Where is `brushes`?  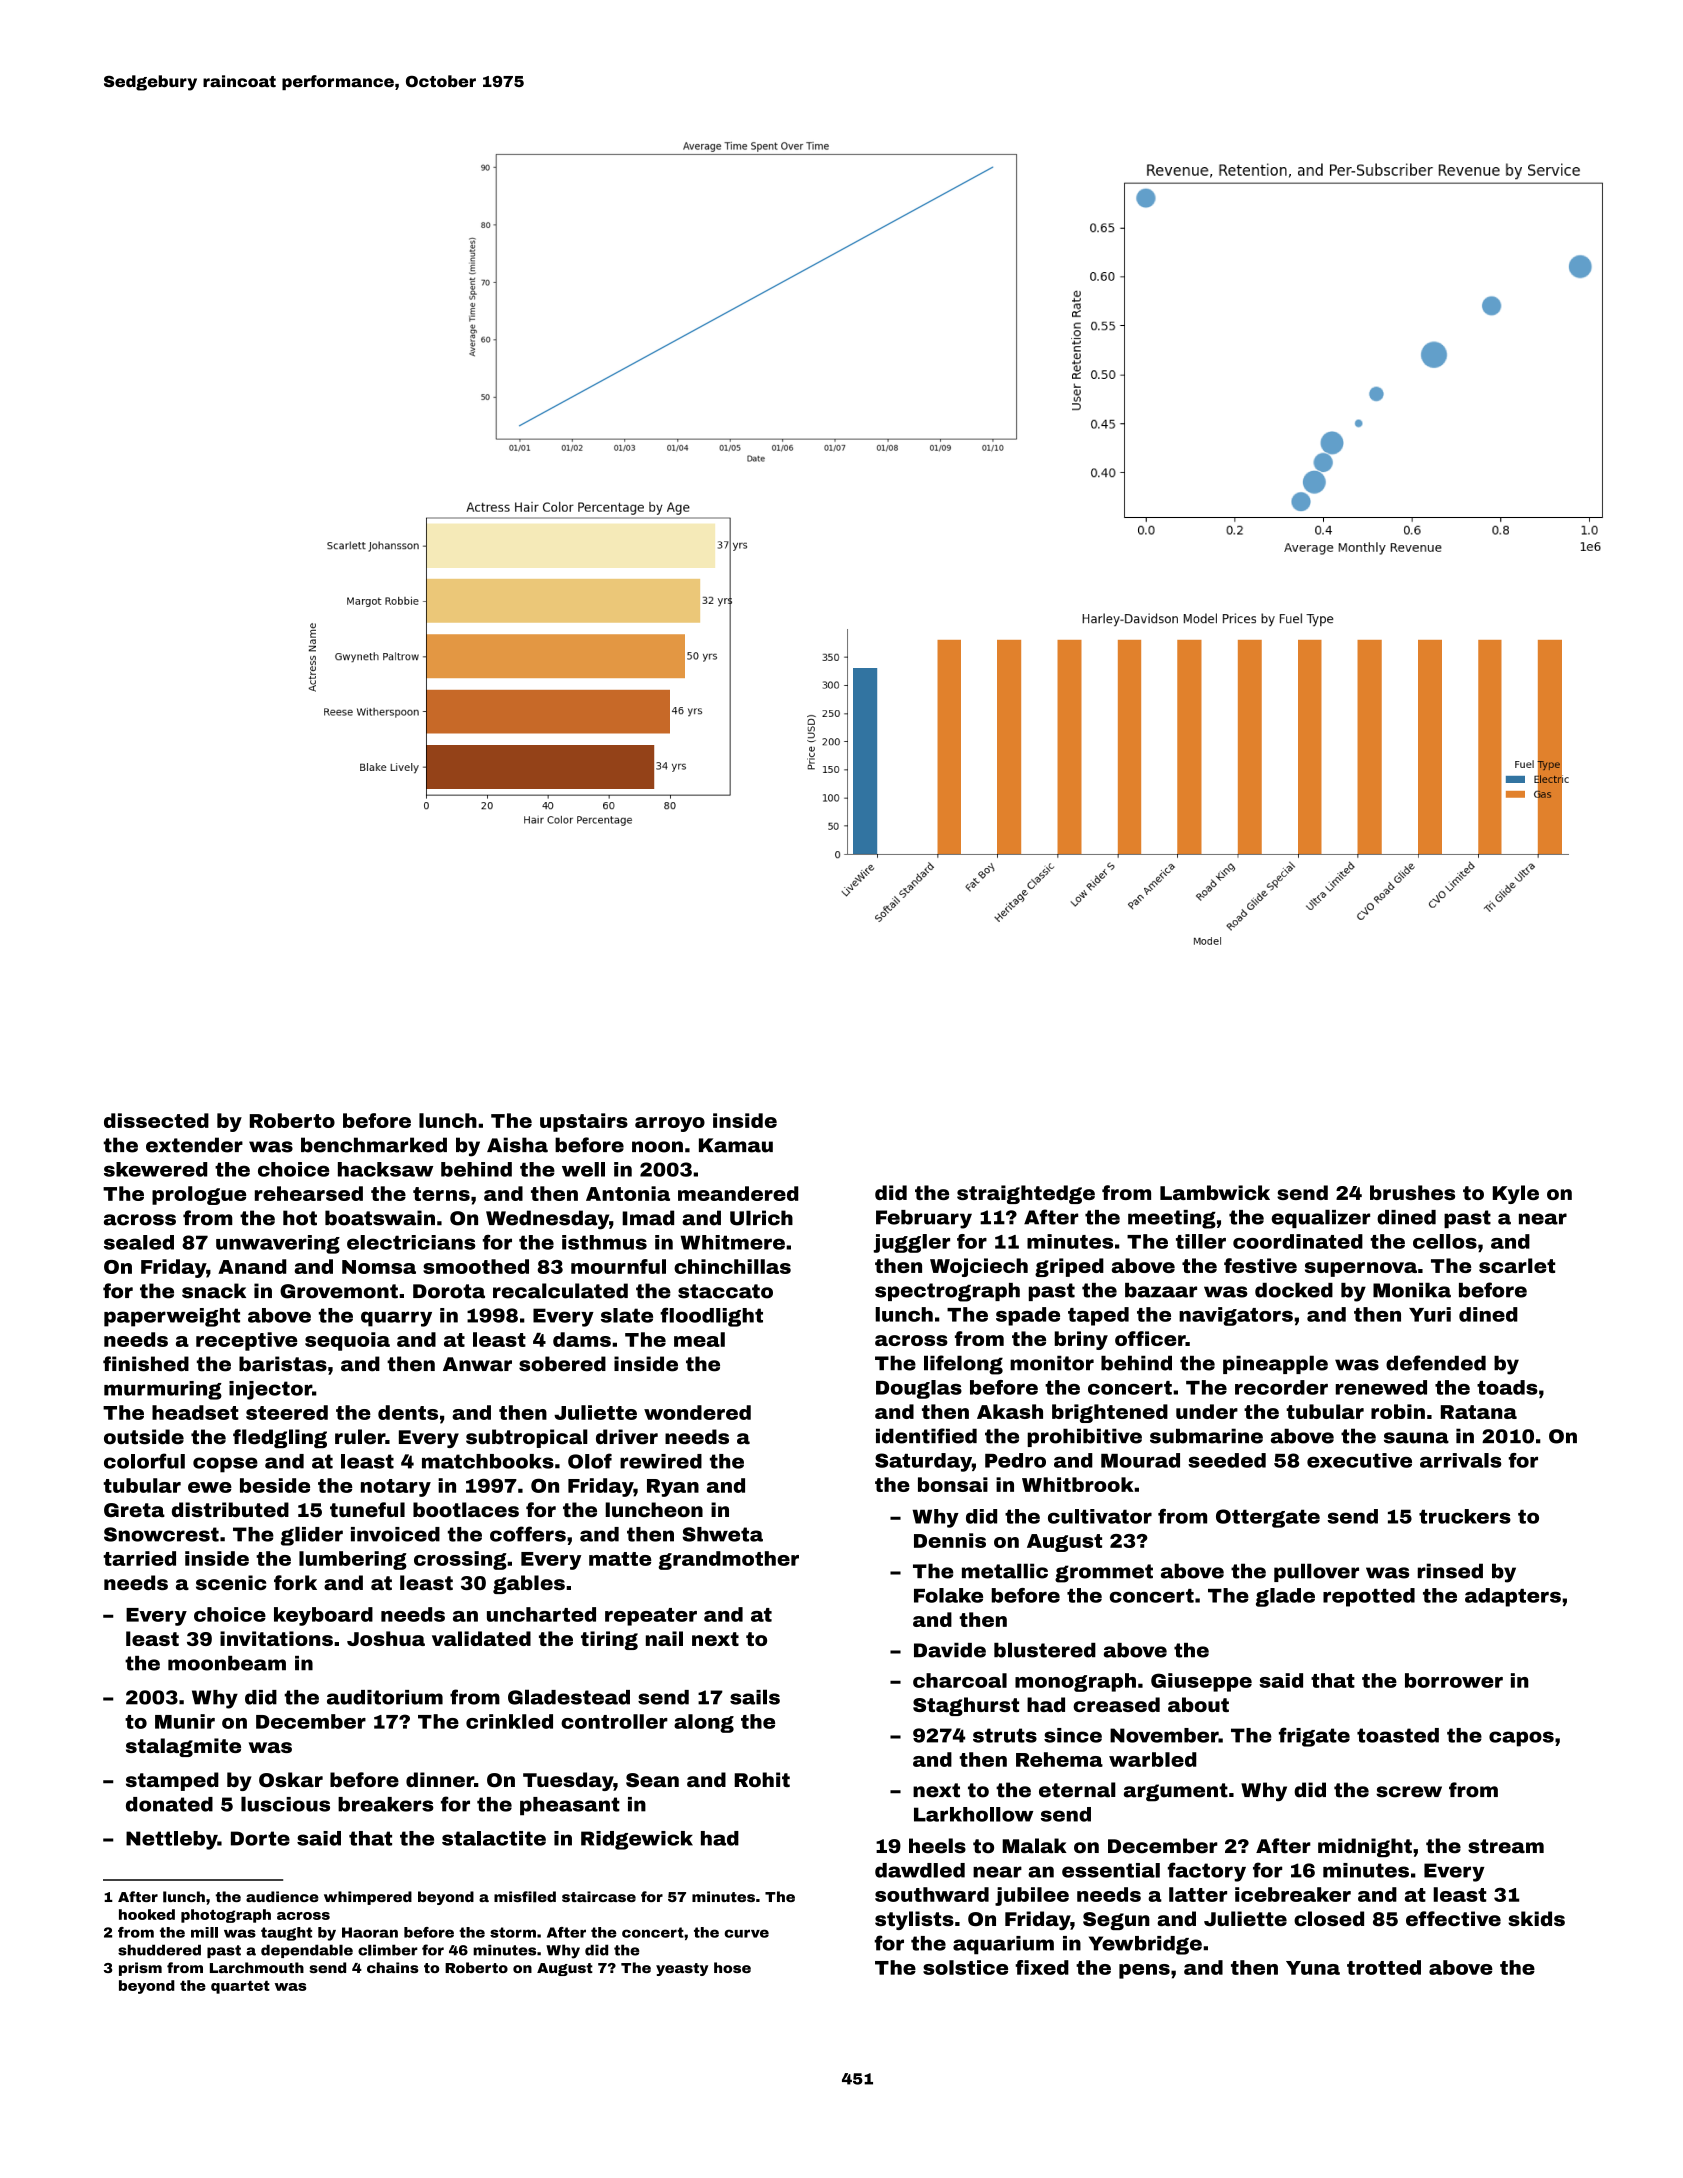
brushes is located at coordinates (1412, 1192).
